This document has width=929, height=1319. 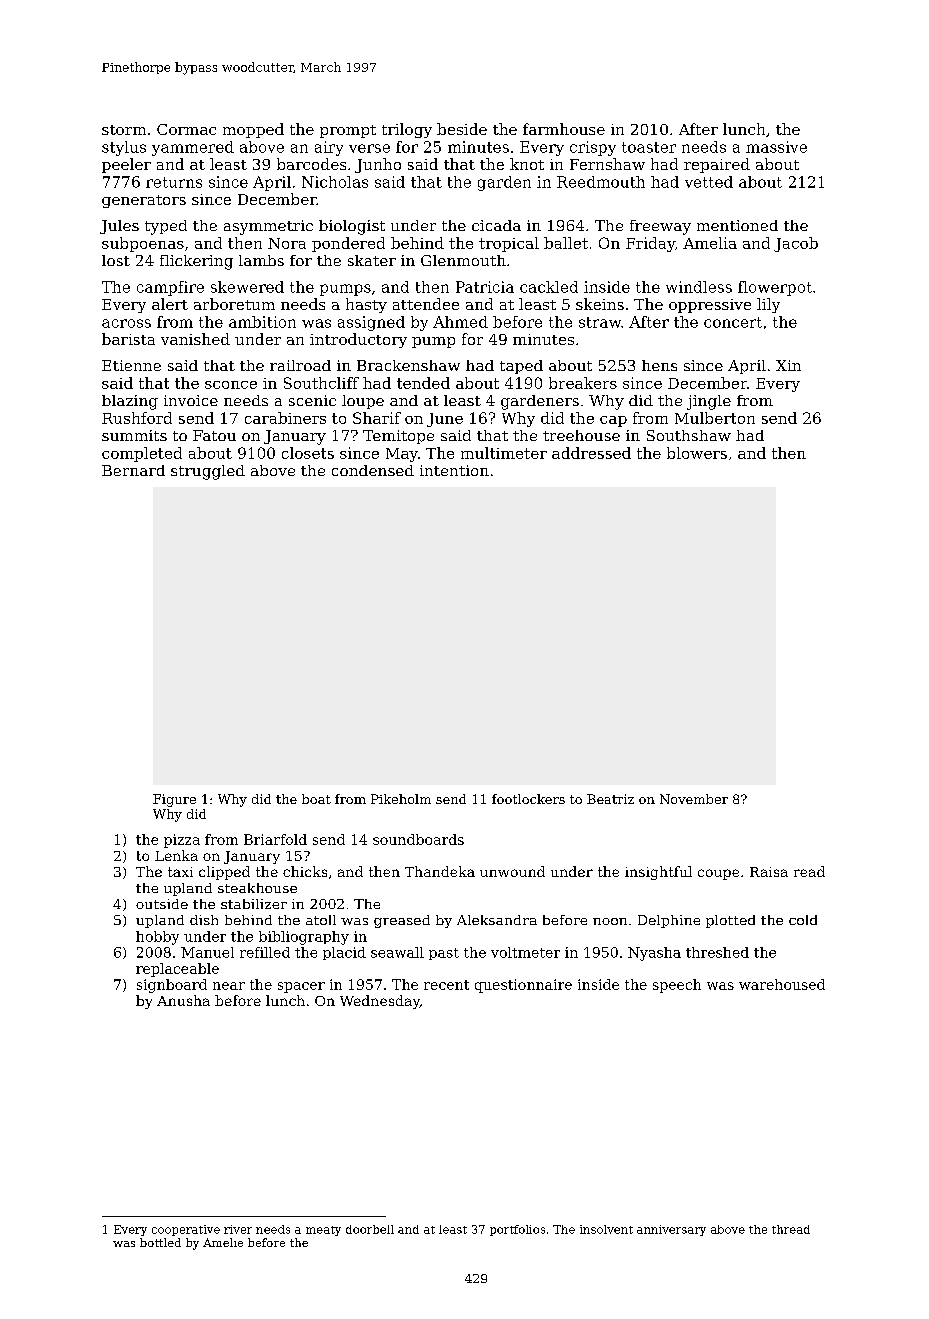 What do you see at coordinates (304, 938) in the document?
I see `bibliography` at bounding box center [304, 938].
